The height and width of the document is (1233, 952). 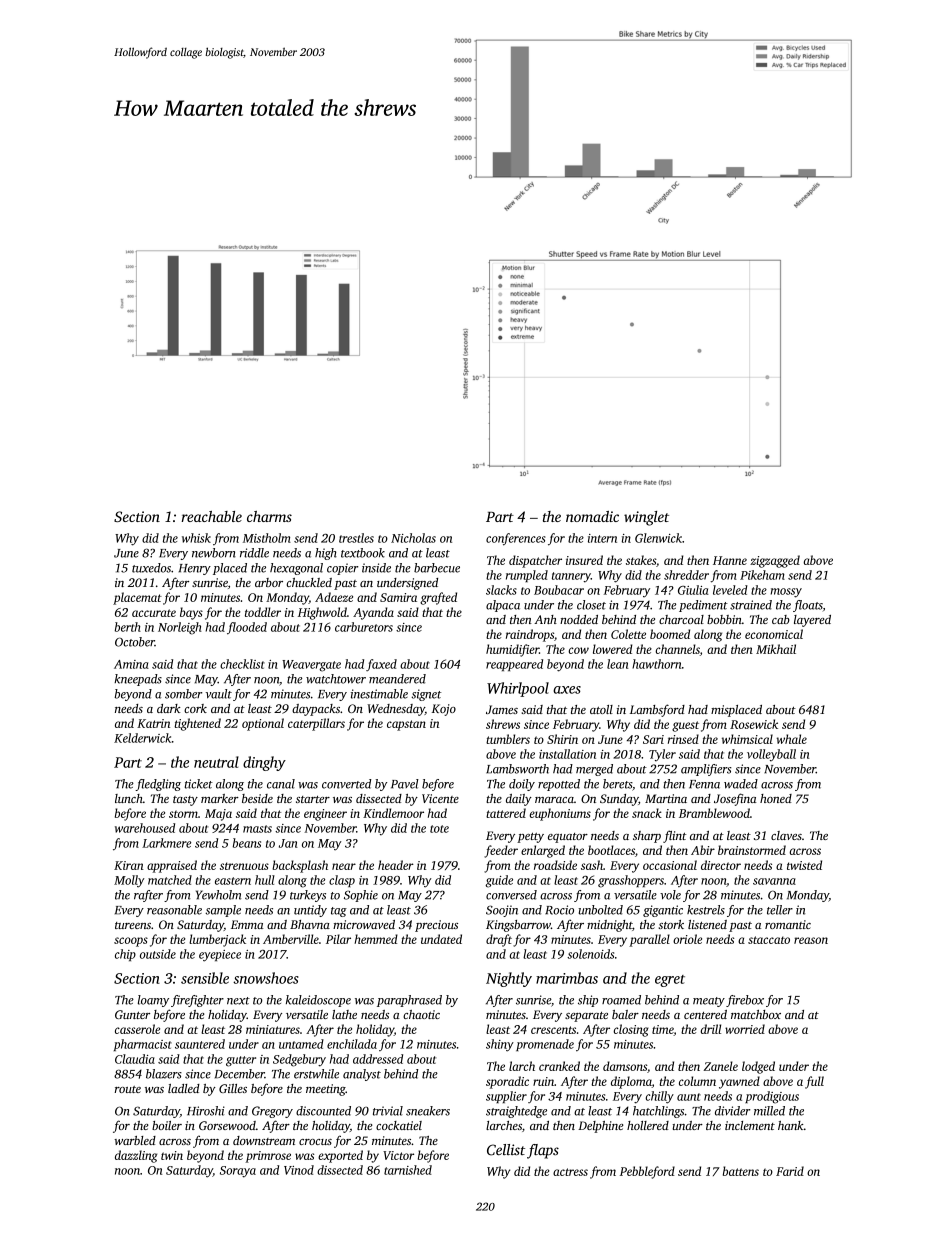 I want to click on optional, so click(x=263, y=724).
